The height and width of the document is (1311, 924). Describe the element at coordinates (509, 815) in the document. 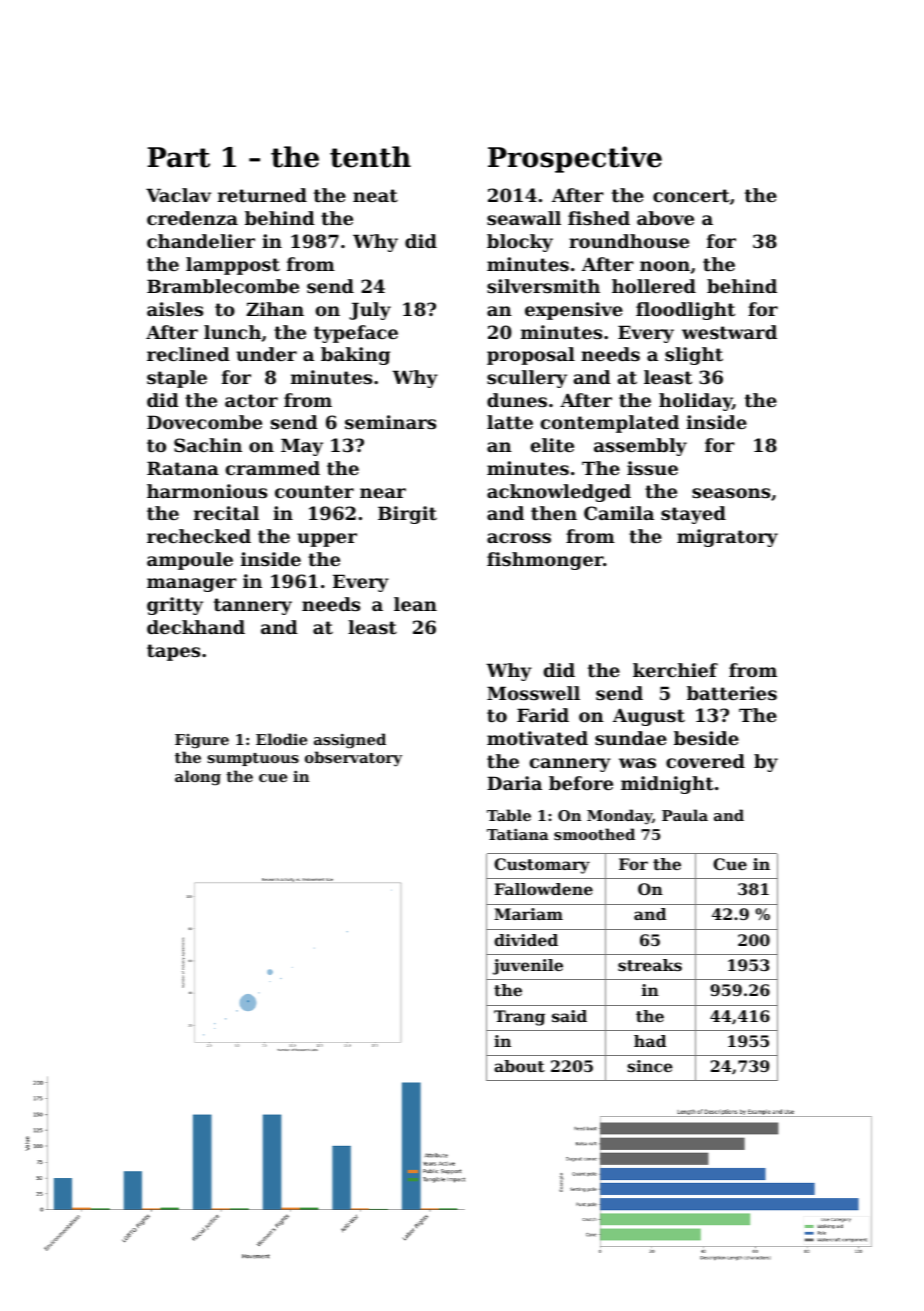

I see `Table` at that location.
